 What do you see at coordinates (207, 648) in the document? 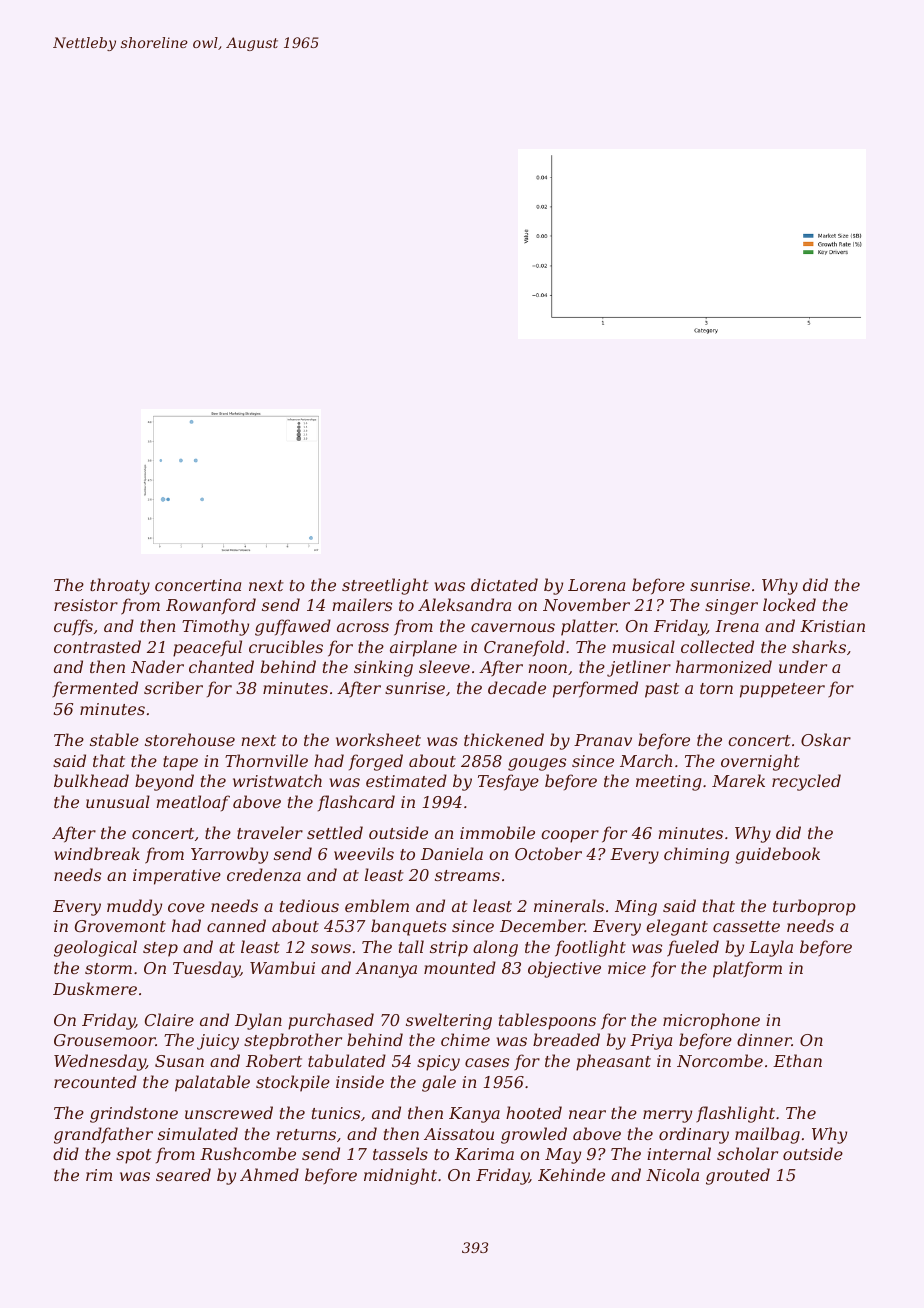
I see `peaceful` at bounding box center [207, 648].
